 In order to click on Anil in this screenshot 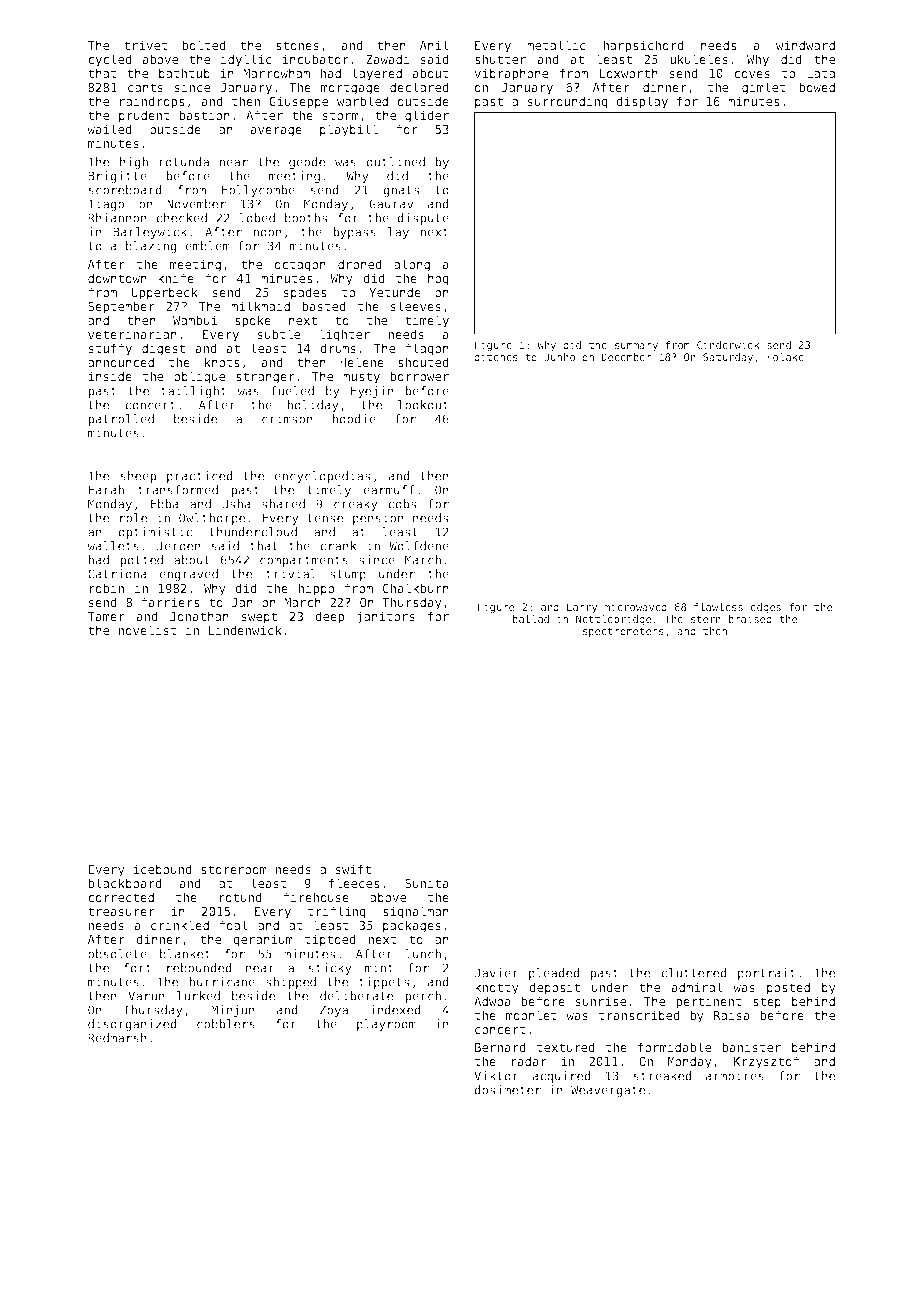, I will do `click(434, 45)`.
